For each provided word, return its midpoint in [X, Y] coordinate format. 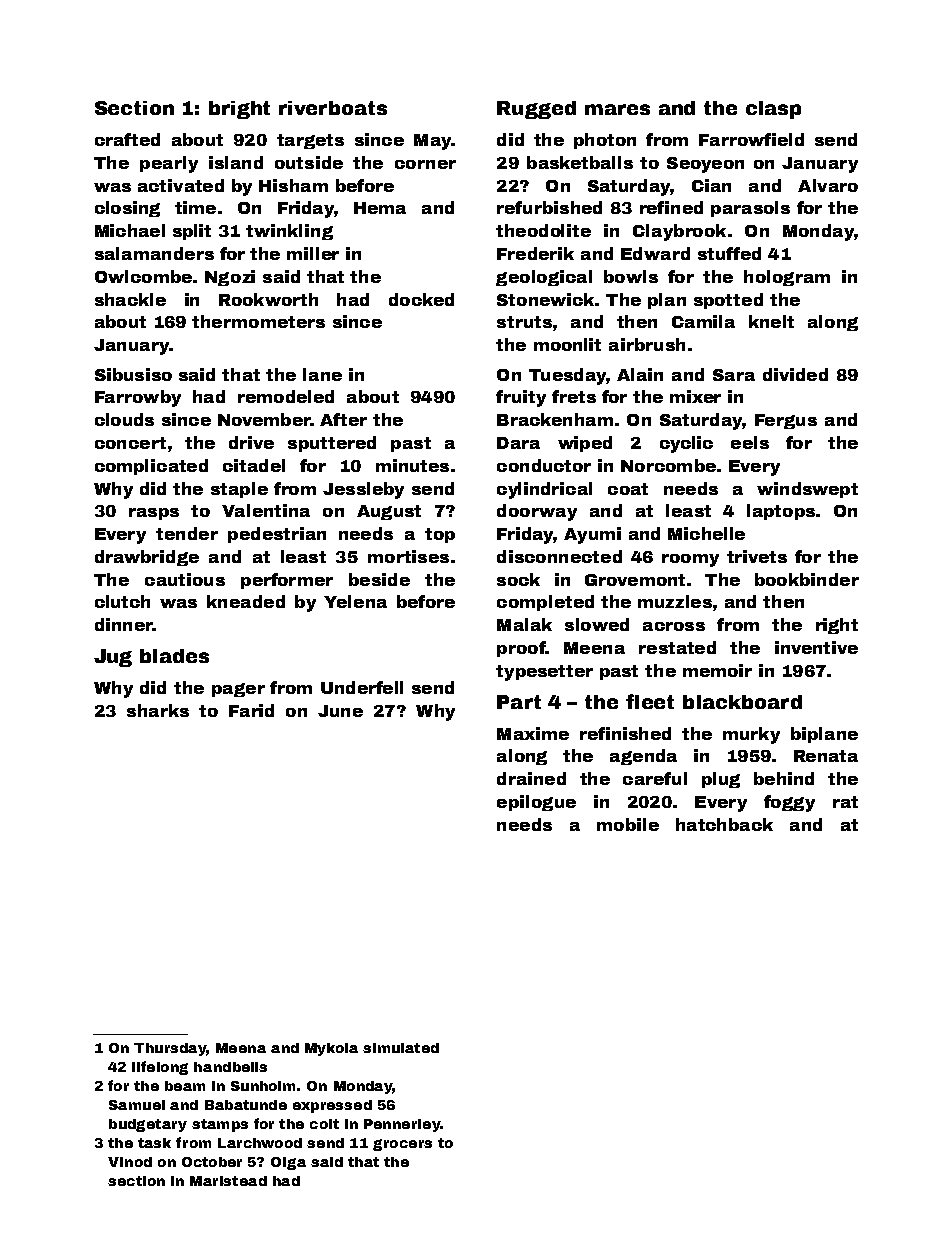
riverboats [333, 108]
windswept [807, 490]
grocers [402, 1145]
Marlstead [228, 1181]
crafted [127, 139]
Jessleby [363, 490]
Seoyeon [705, 165]
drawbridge [147, 558]
